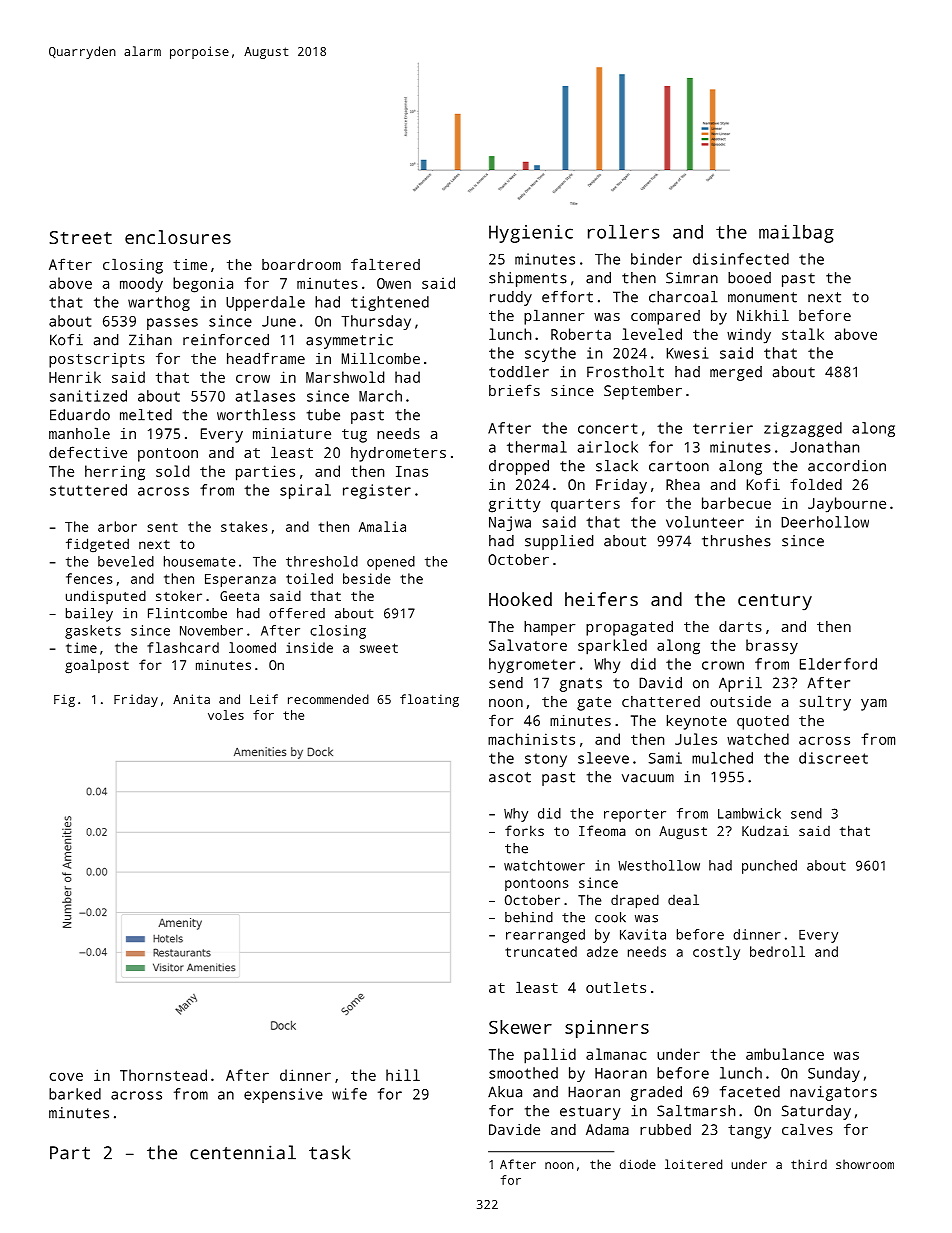 The height and width of the screenshot is (1233, 952). What do you see at coordinates (665, 317) in the screenshot?
I see `compared` at bounding box center [665, 317].
